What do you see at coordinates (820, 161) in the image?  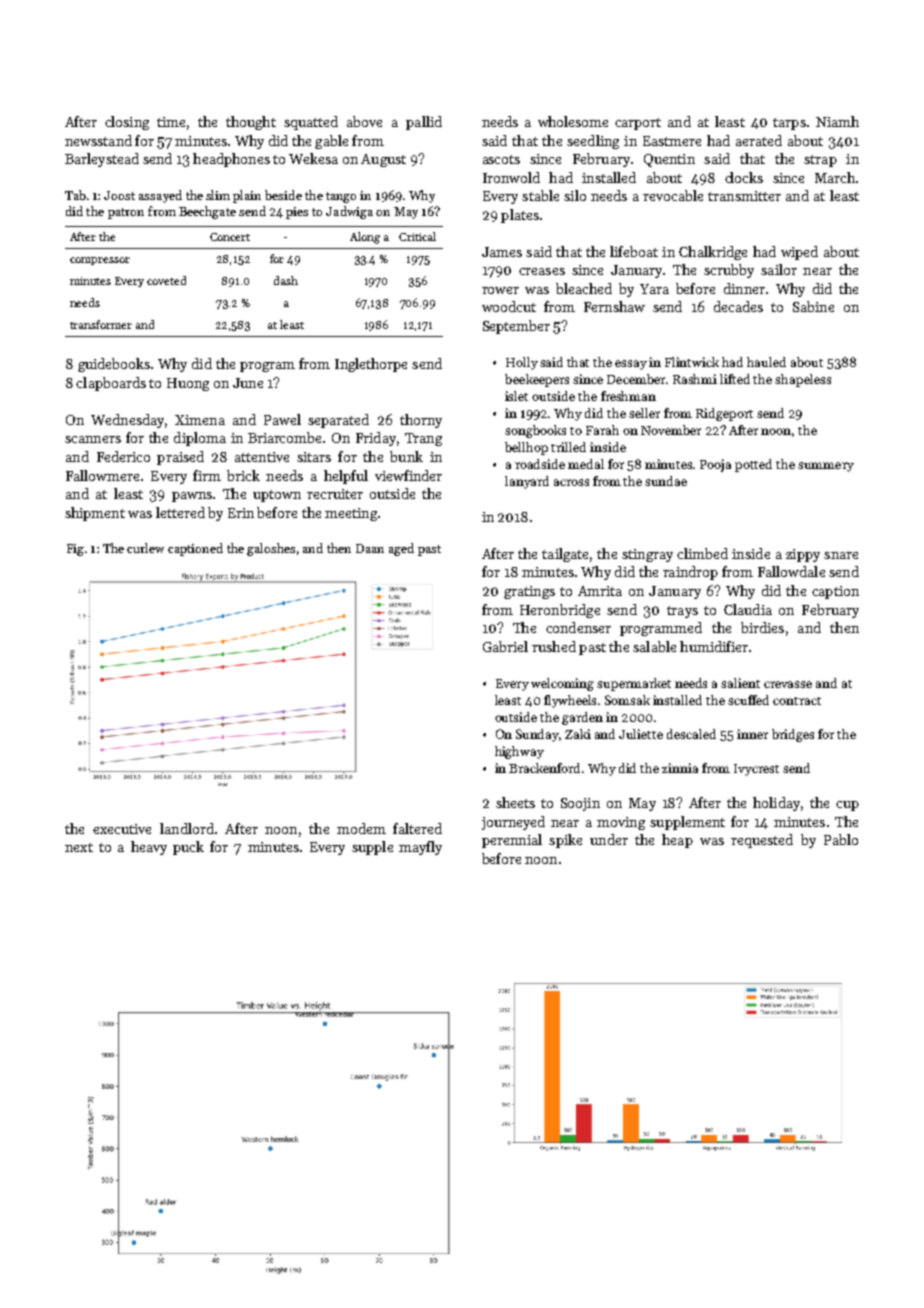 I see `strap` at bounding box center [820, 161].
